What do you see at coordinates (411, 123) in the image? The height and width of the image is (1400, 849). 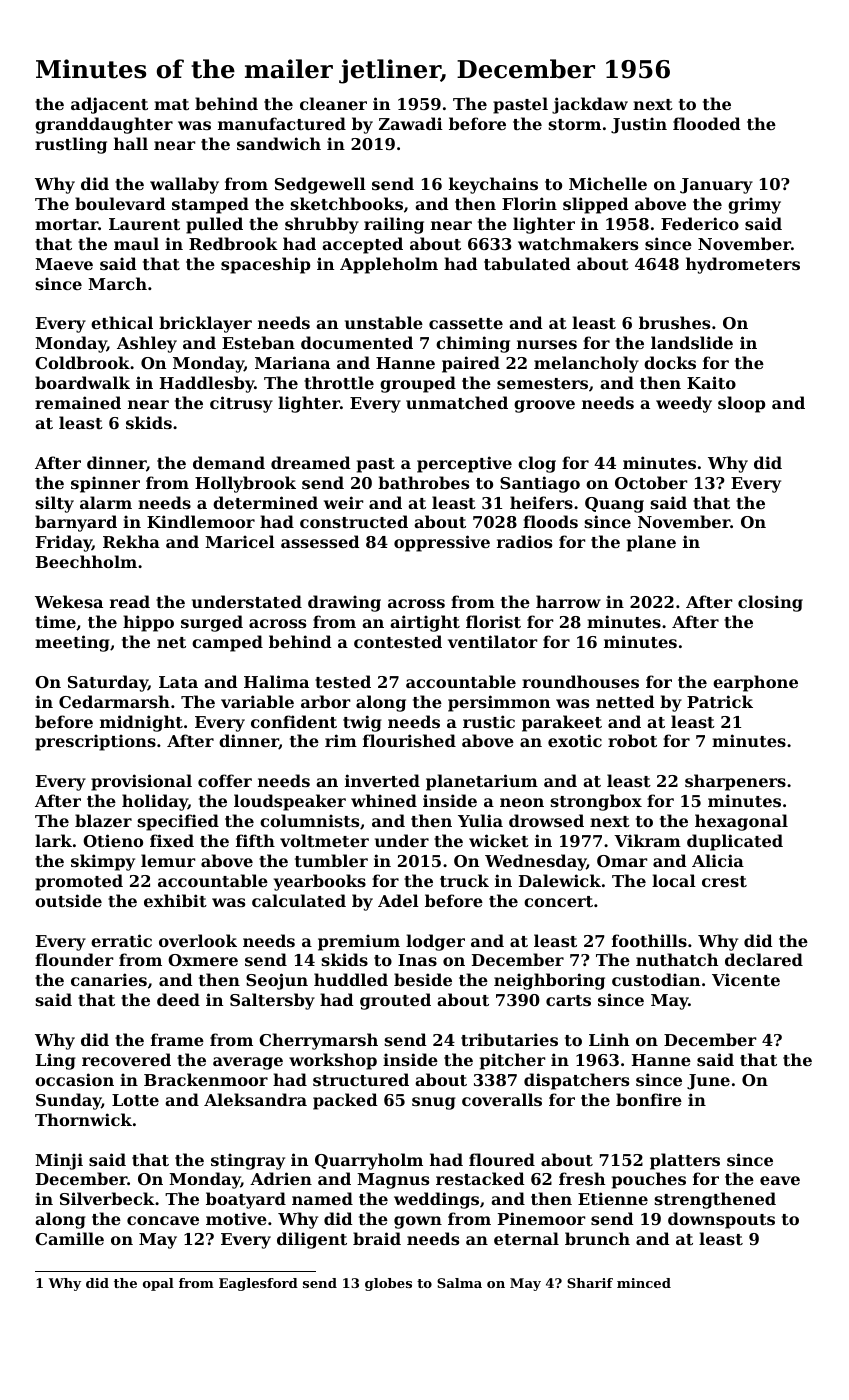 I see `Zawadi` at bounding box center [411, 123].
